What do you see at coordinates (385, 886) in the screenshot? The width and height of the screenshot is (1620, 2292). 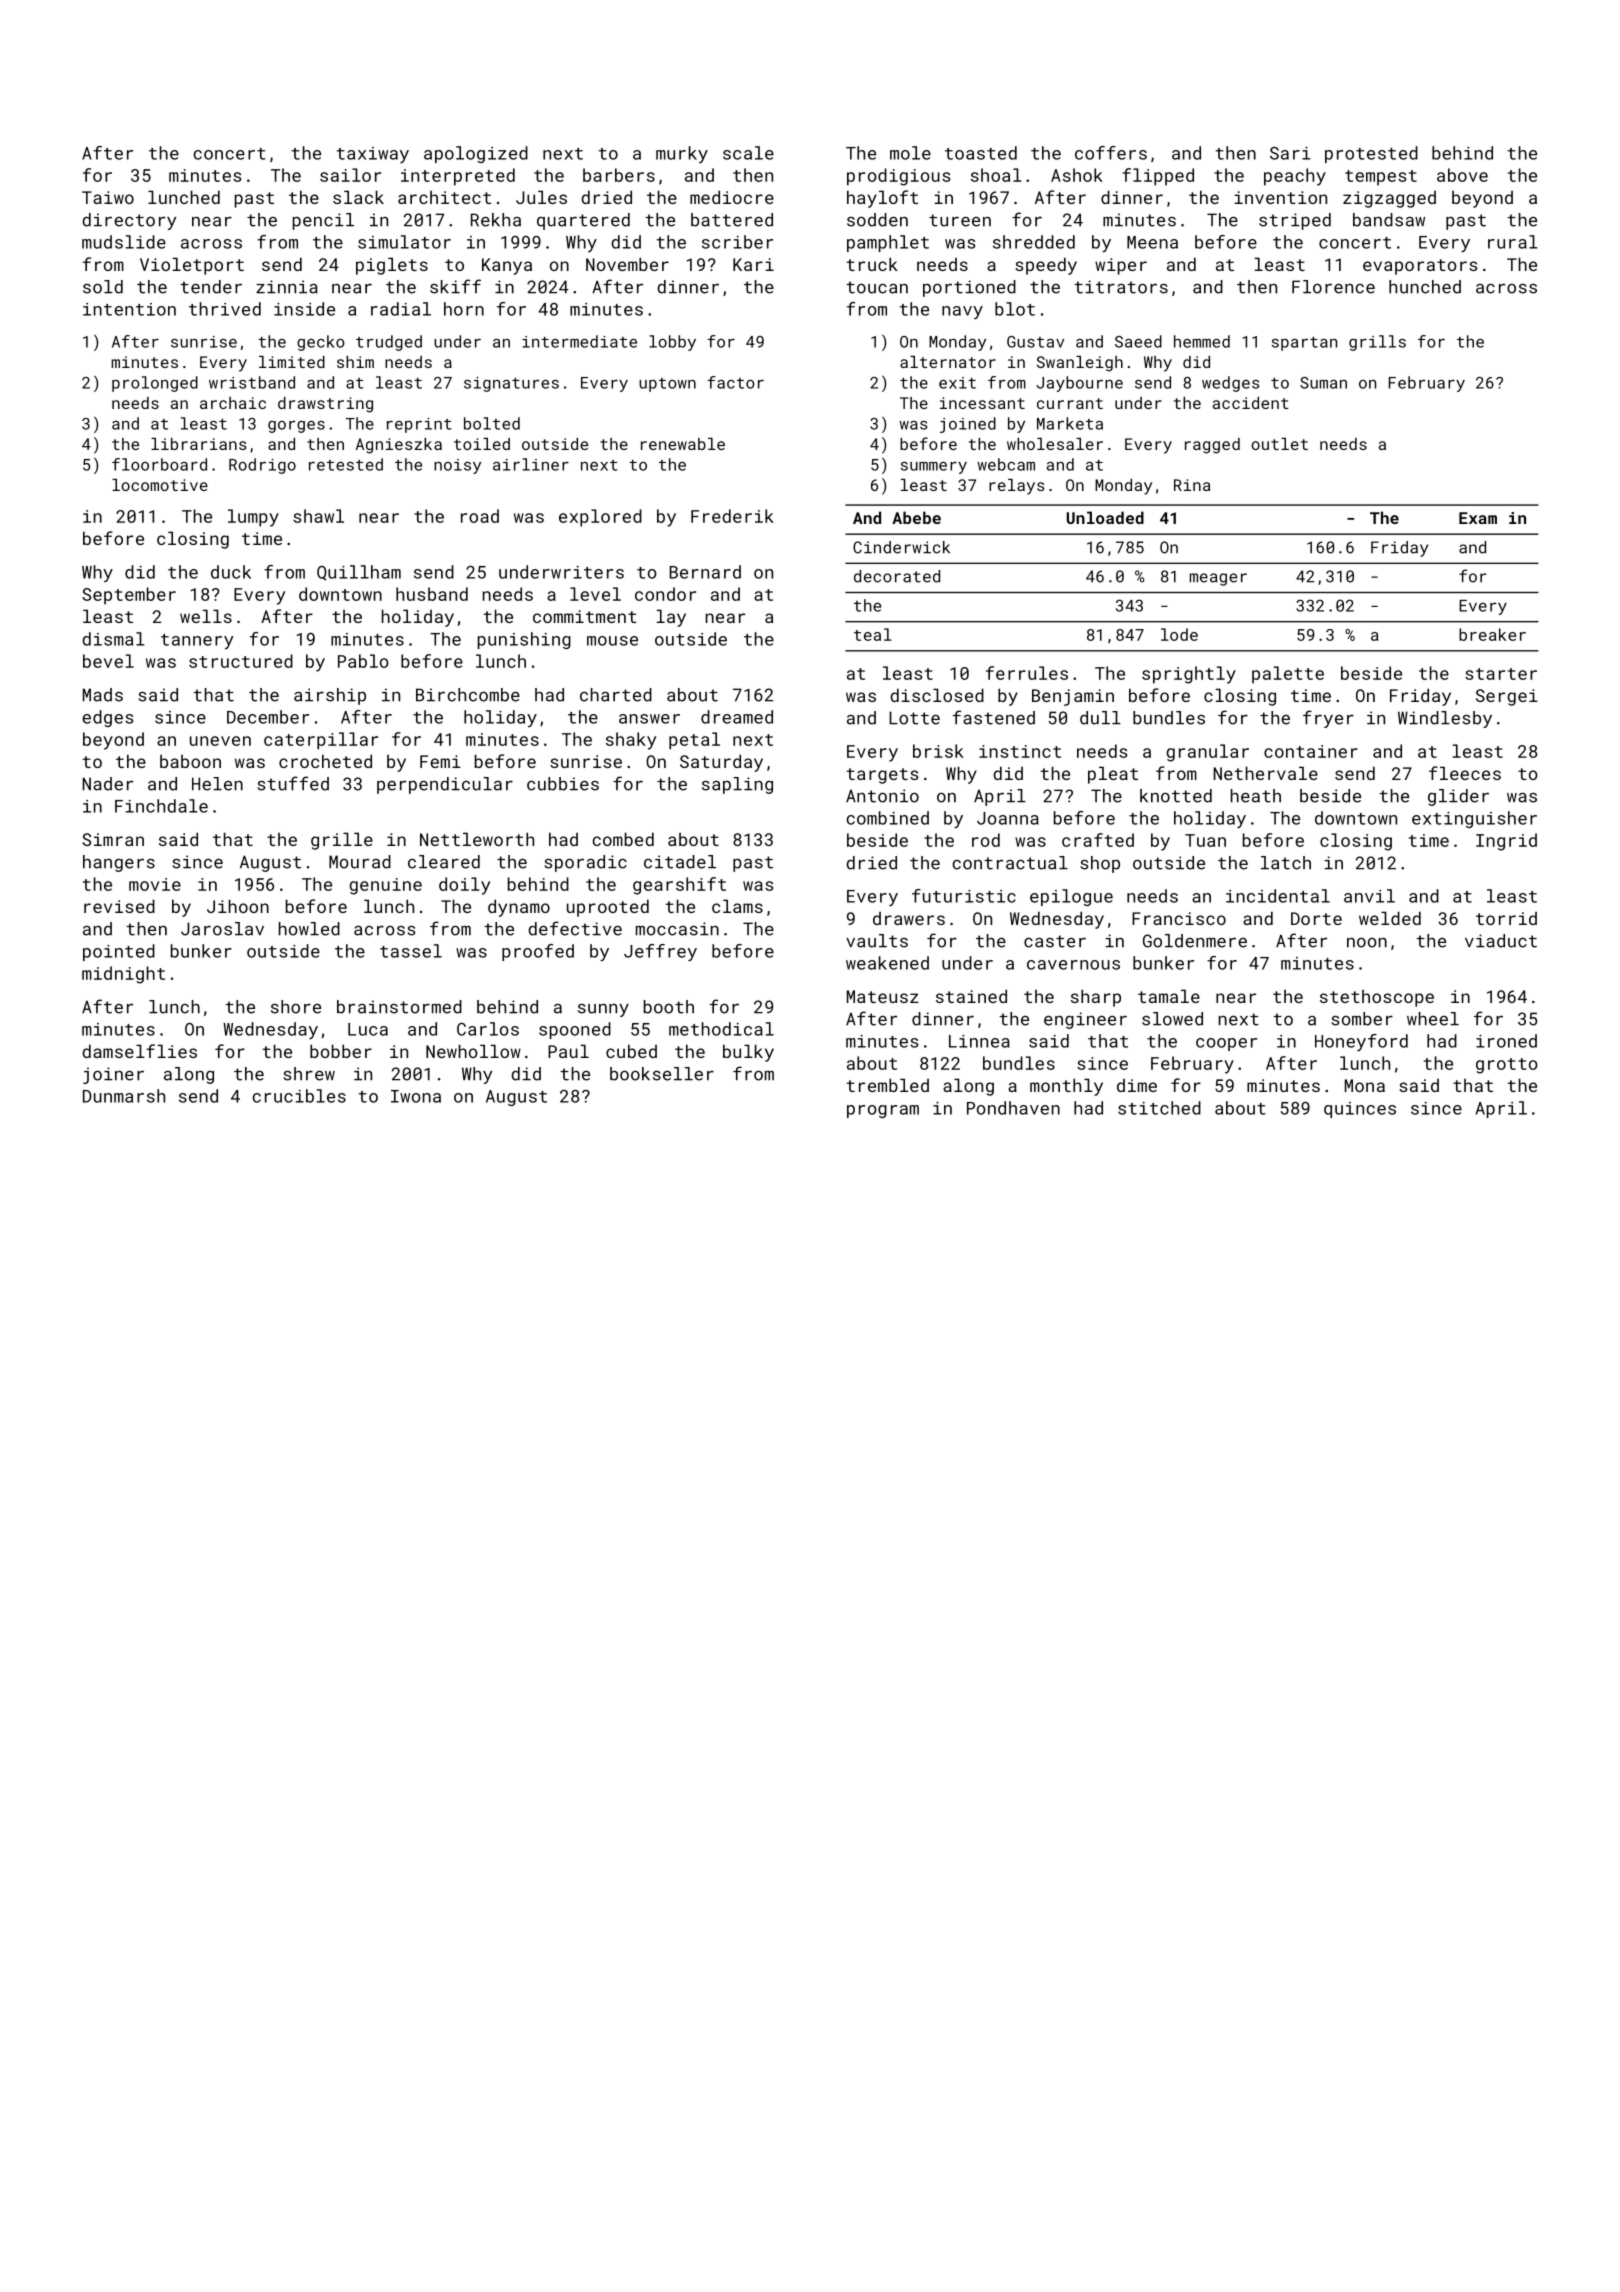 I see `genuine` at bounding box center [385, 886].
